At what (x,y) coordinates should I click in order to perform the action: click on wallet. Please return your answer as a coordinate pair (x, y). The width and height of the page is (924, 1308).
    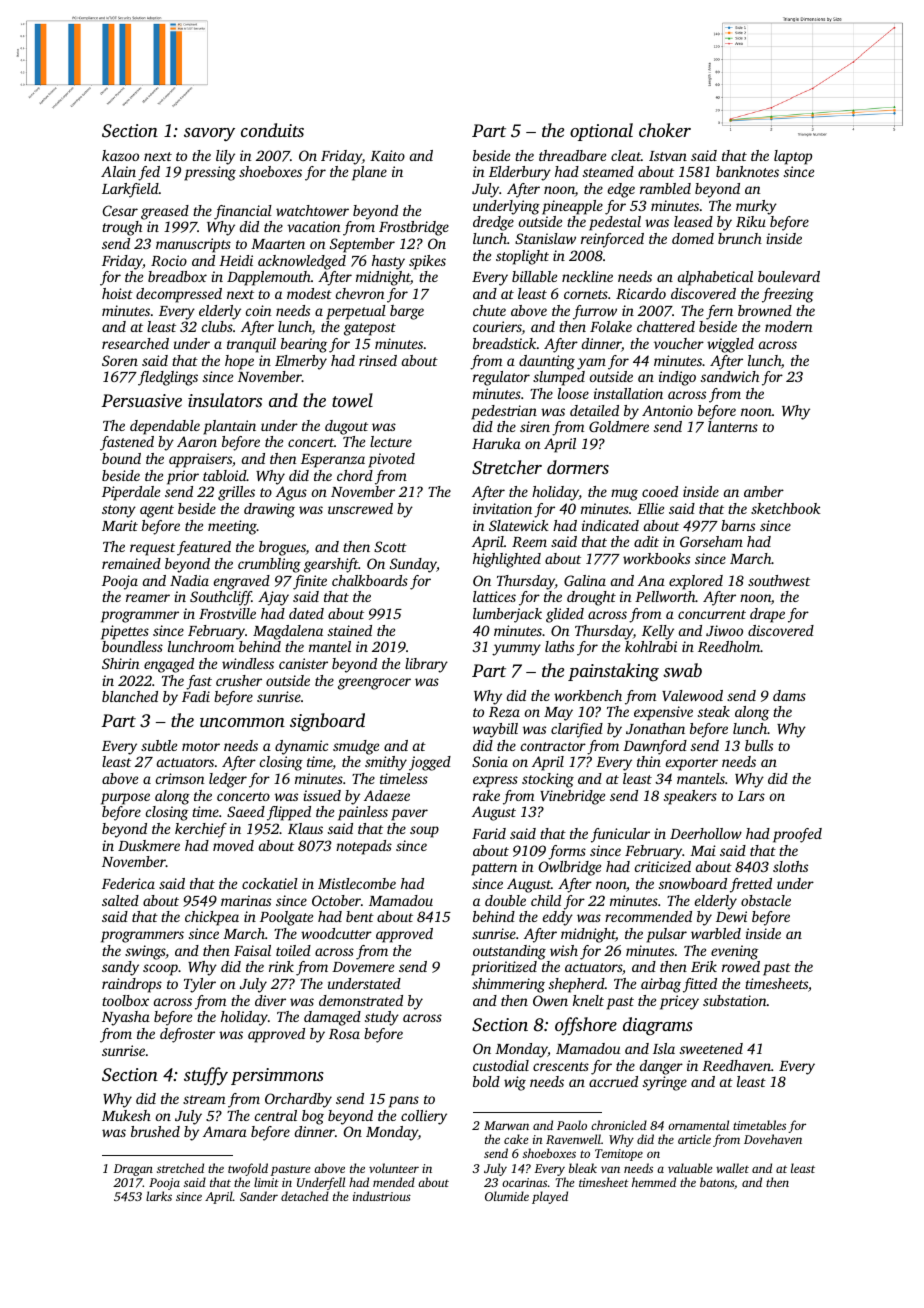
    Looking at the image, I should click on (732, 1168).
